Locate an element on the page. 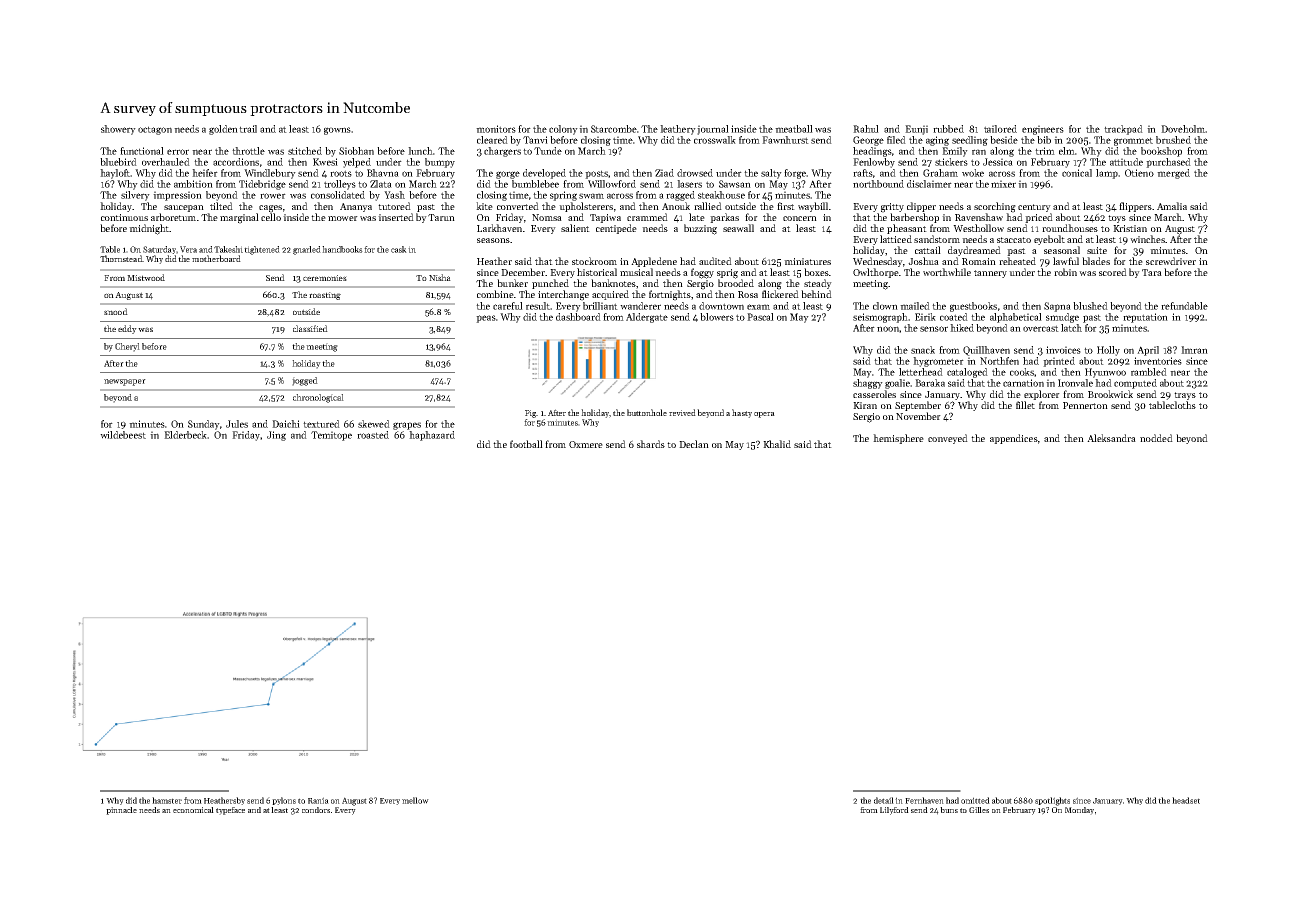 The width and height of the page is (1308, 924). cataloged is located at coordinates (967, 373).
